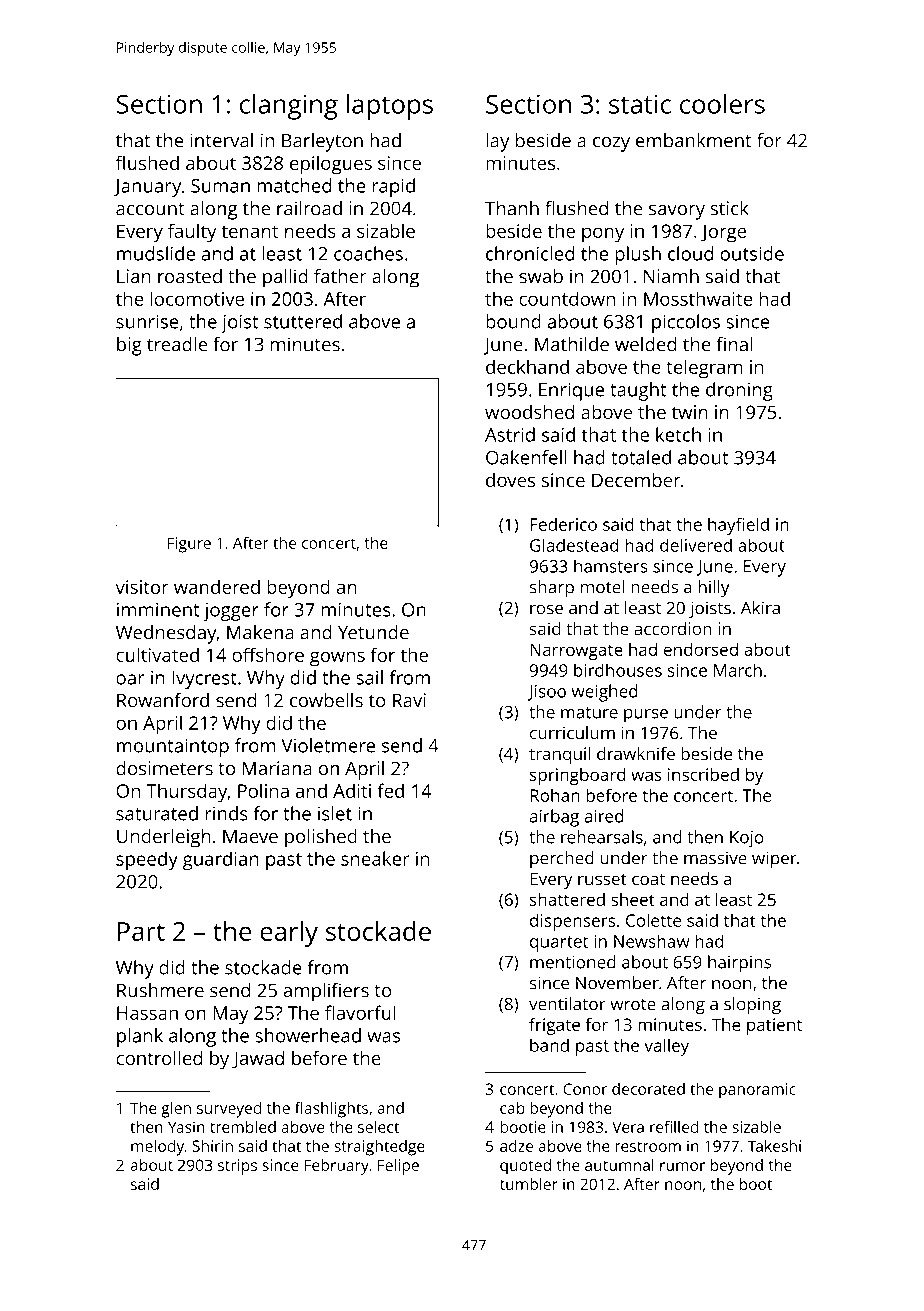  What do you see at coordinates (552, 589) in the page?
I see `sharp` at bounding box center [552, 589].
